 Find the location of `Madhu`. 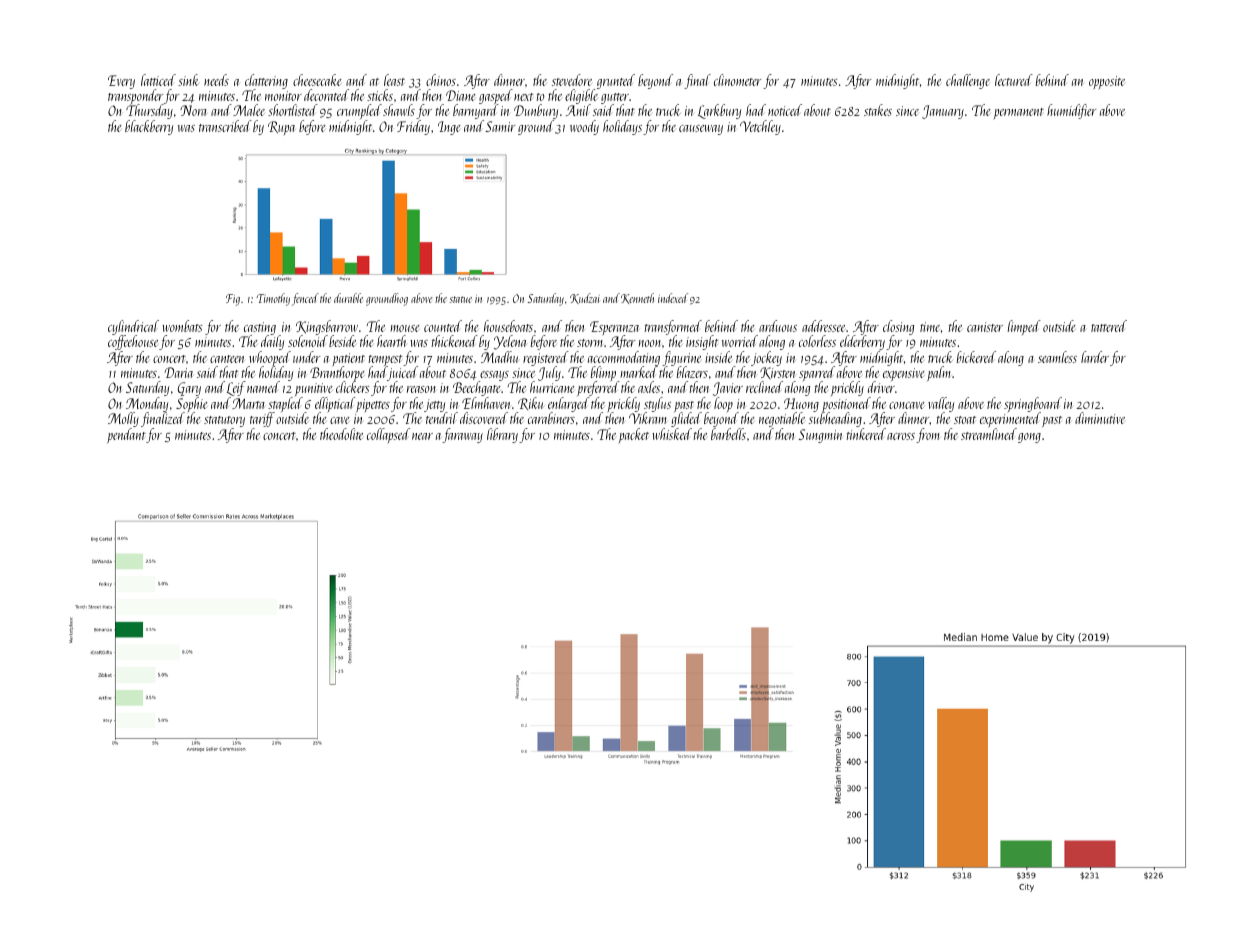

Madhu is located at coordinates (499, 357).
